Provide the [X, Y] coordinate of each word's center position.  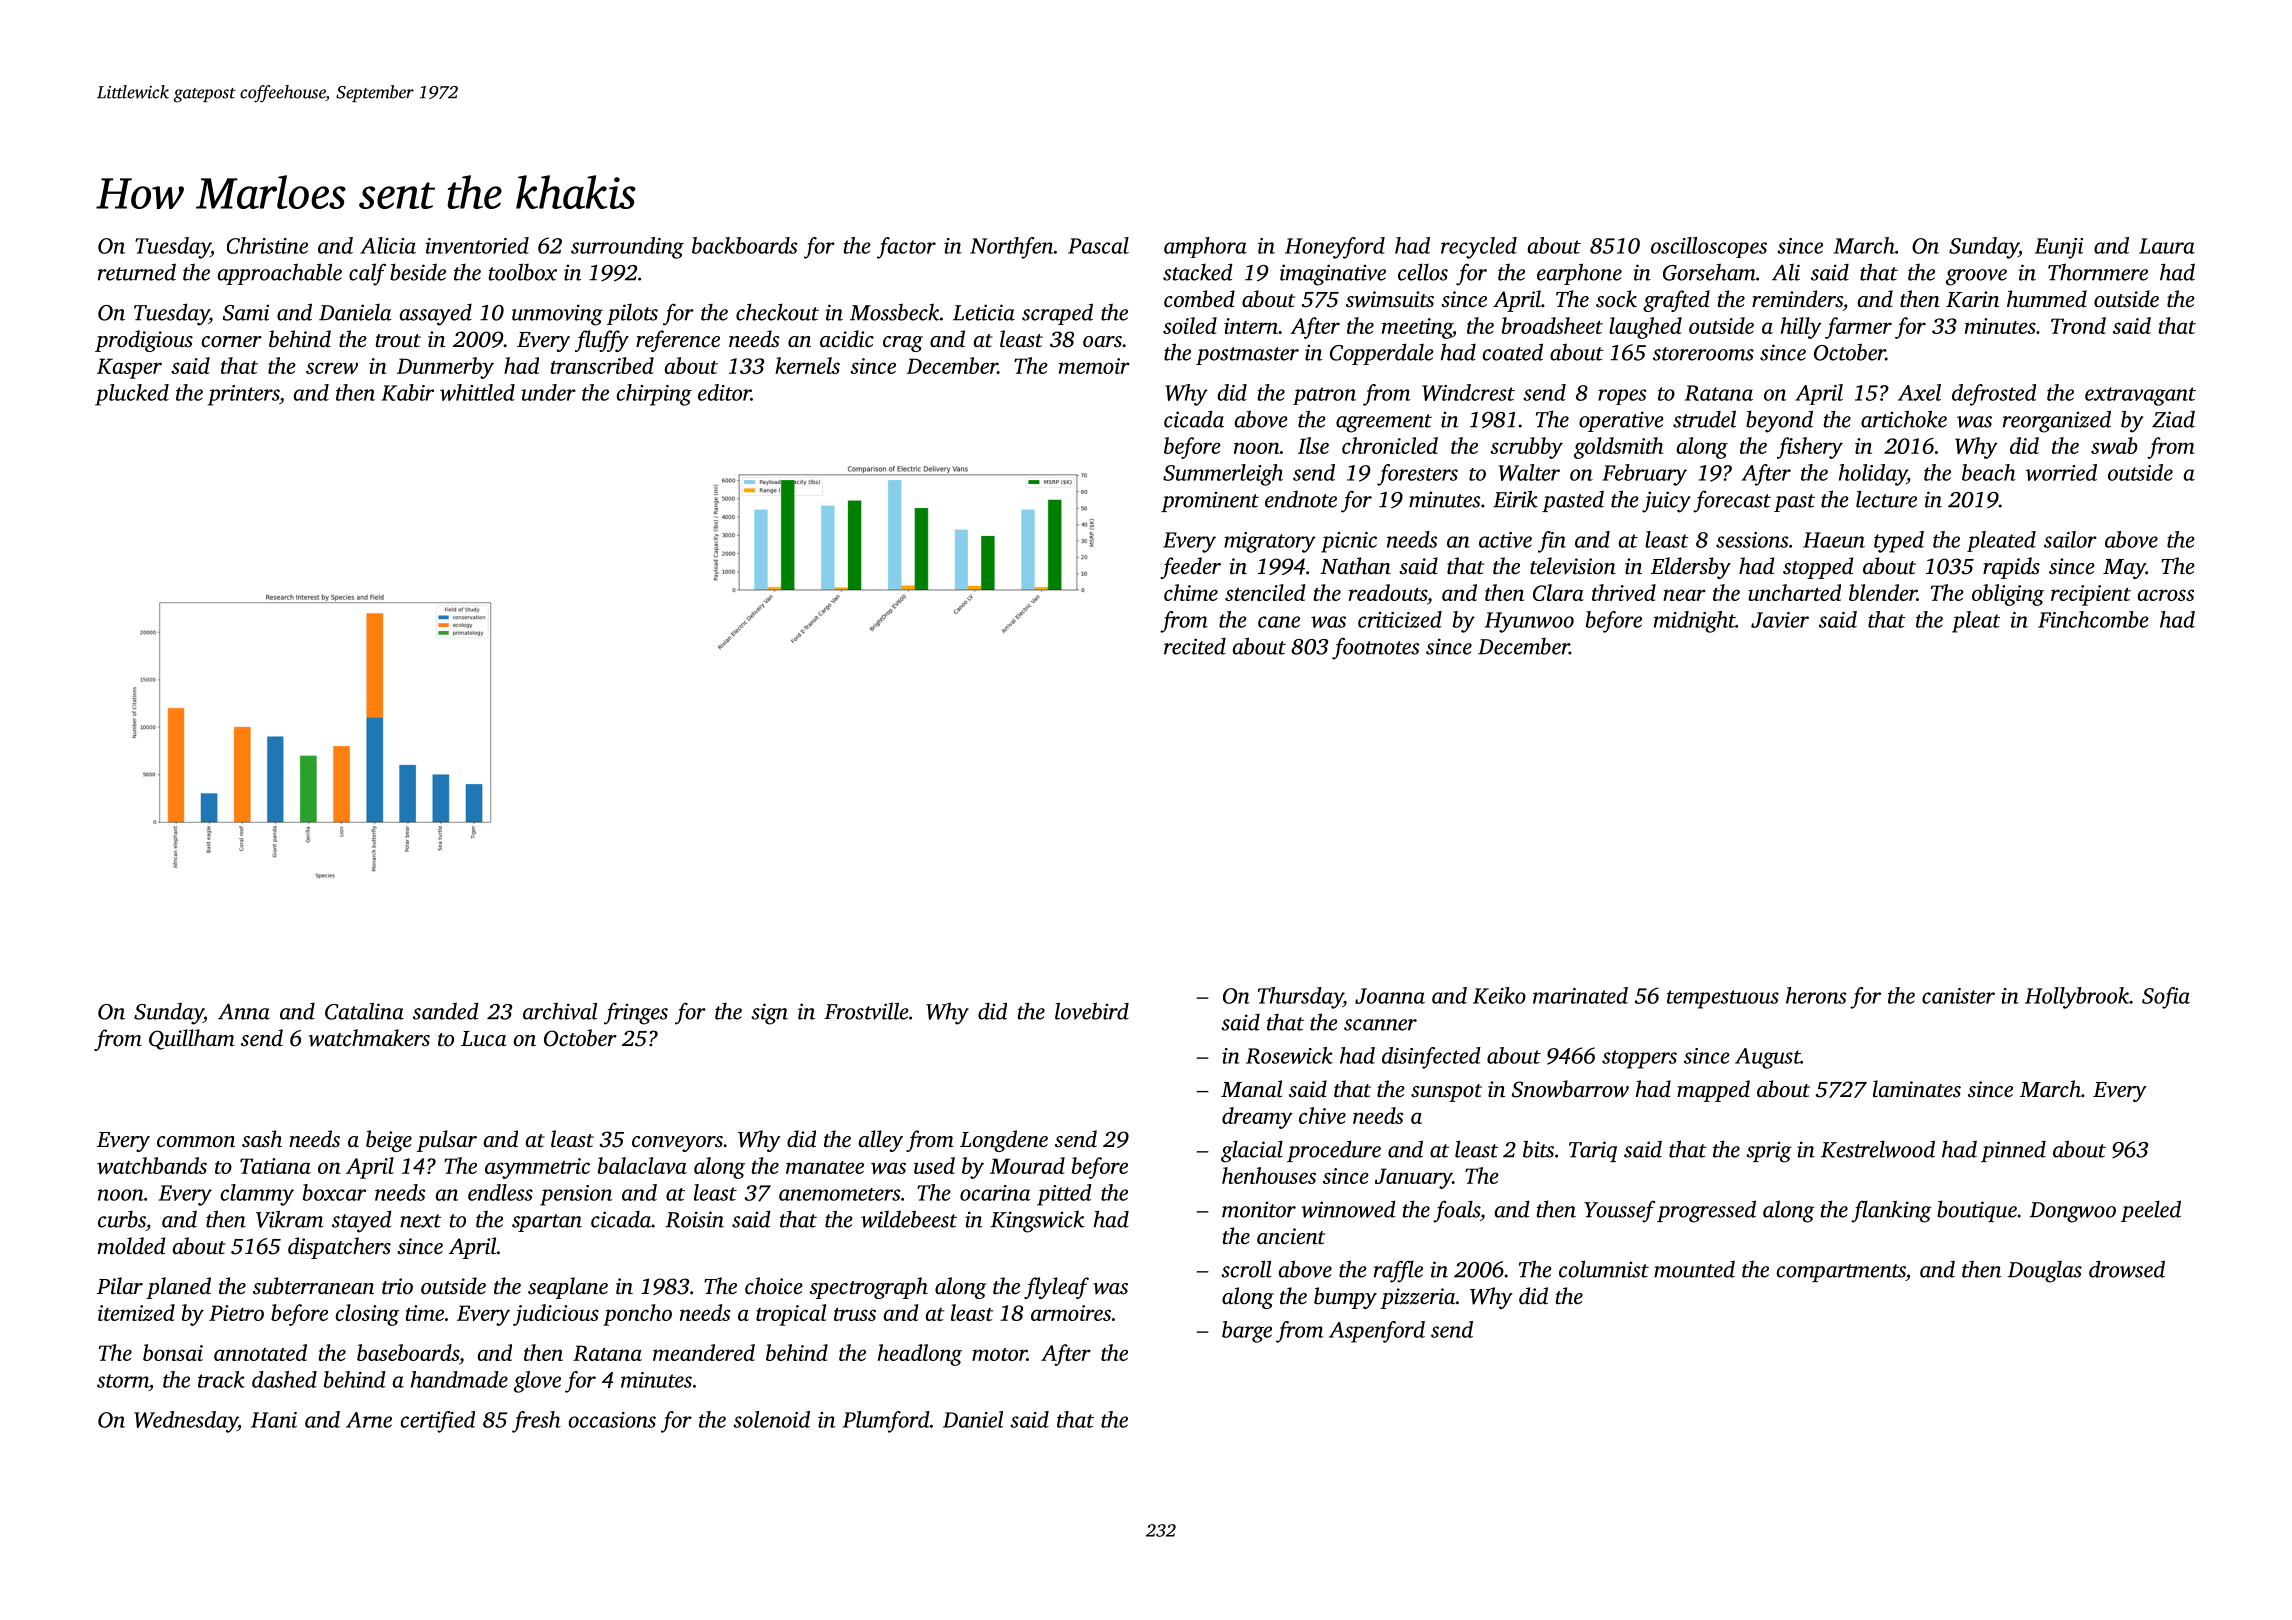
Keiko [1499, 995]
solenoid [771, 1419]
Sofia [2166, 998]
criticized [1400, 619]
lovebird [1092, 1011]
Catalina [364, 1011]
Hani [274, 1420]
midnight [1694, 622]
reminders [1797, 299]
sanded [445, 1011]
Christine [267, 245]
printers [243, 395]
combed [1199, 299]
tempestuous [1723, 999]
